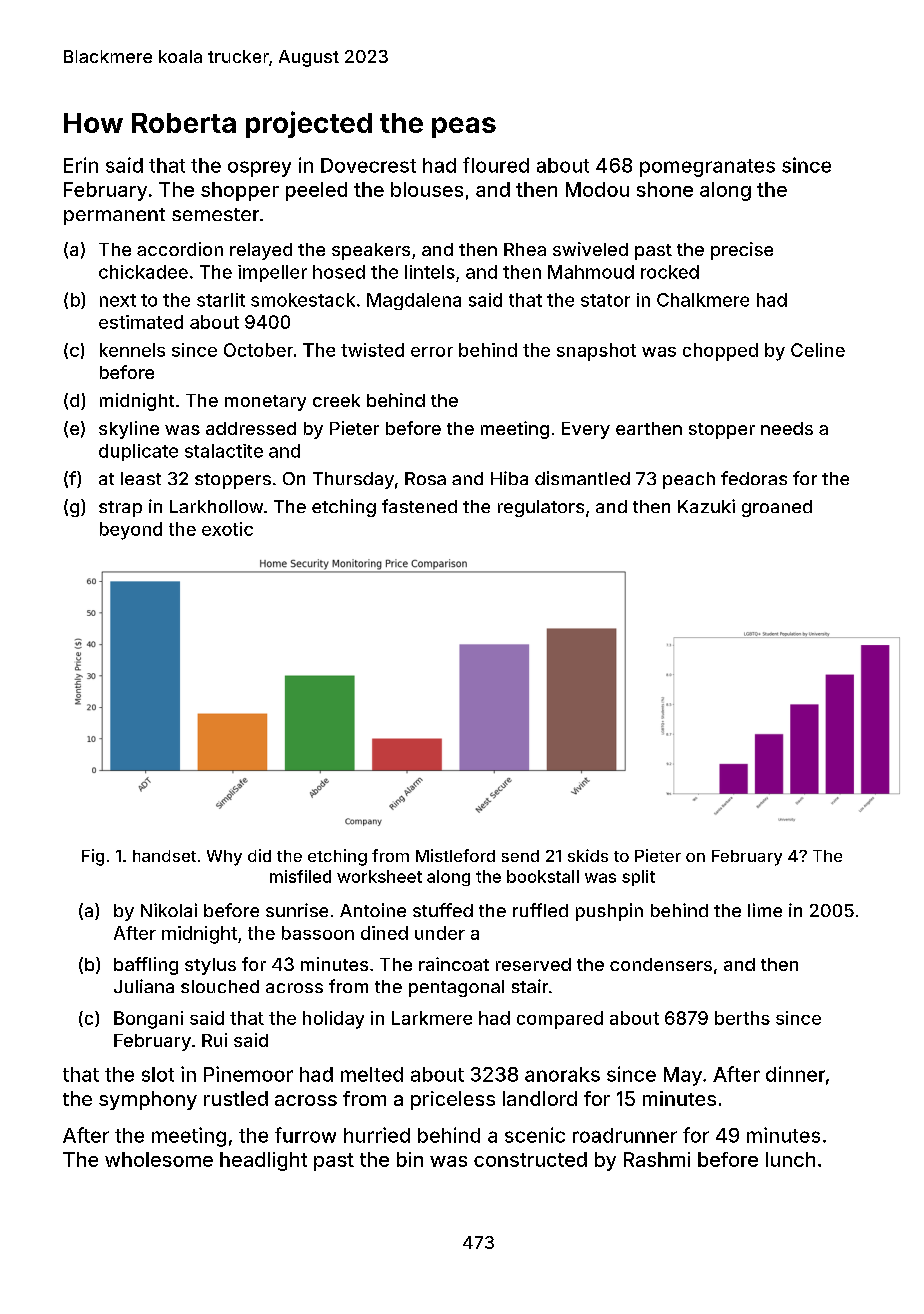 The width and height of the document is (924, 1314). I want to click on least, so click(141, 478).
